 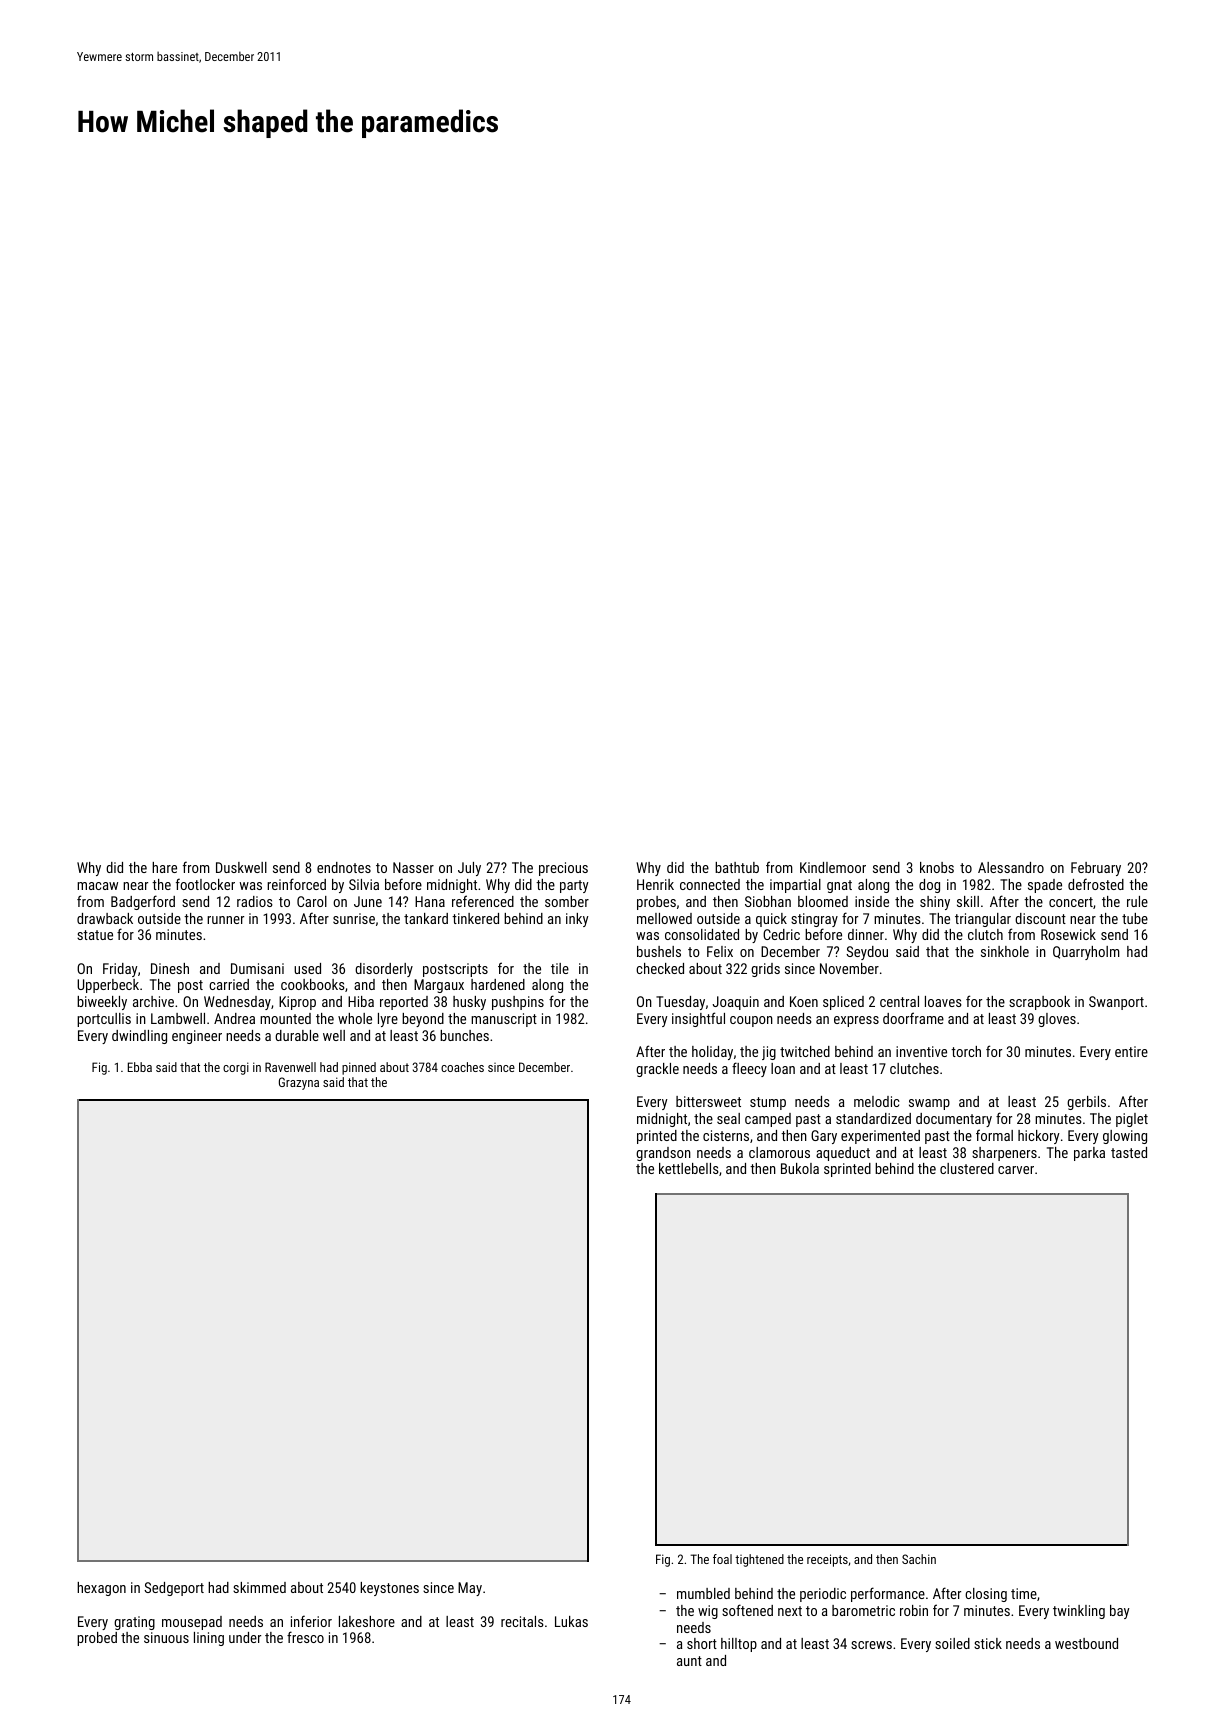 What do you see at coordinates (689, 1661) in the screenshot?
I see `aunt` at bounding box center [689, 1661].
